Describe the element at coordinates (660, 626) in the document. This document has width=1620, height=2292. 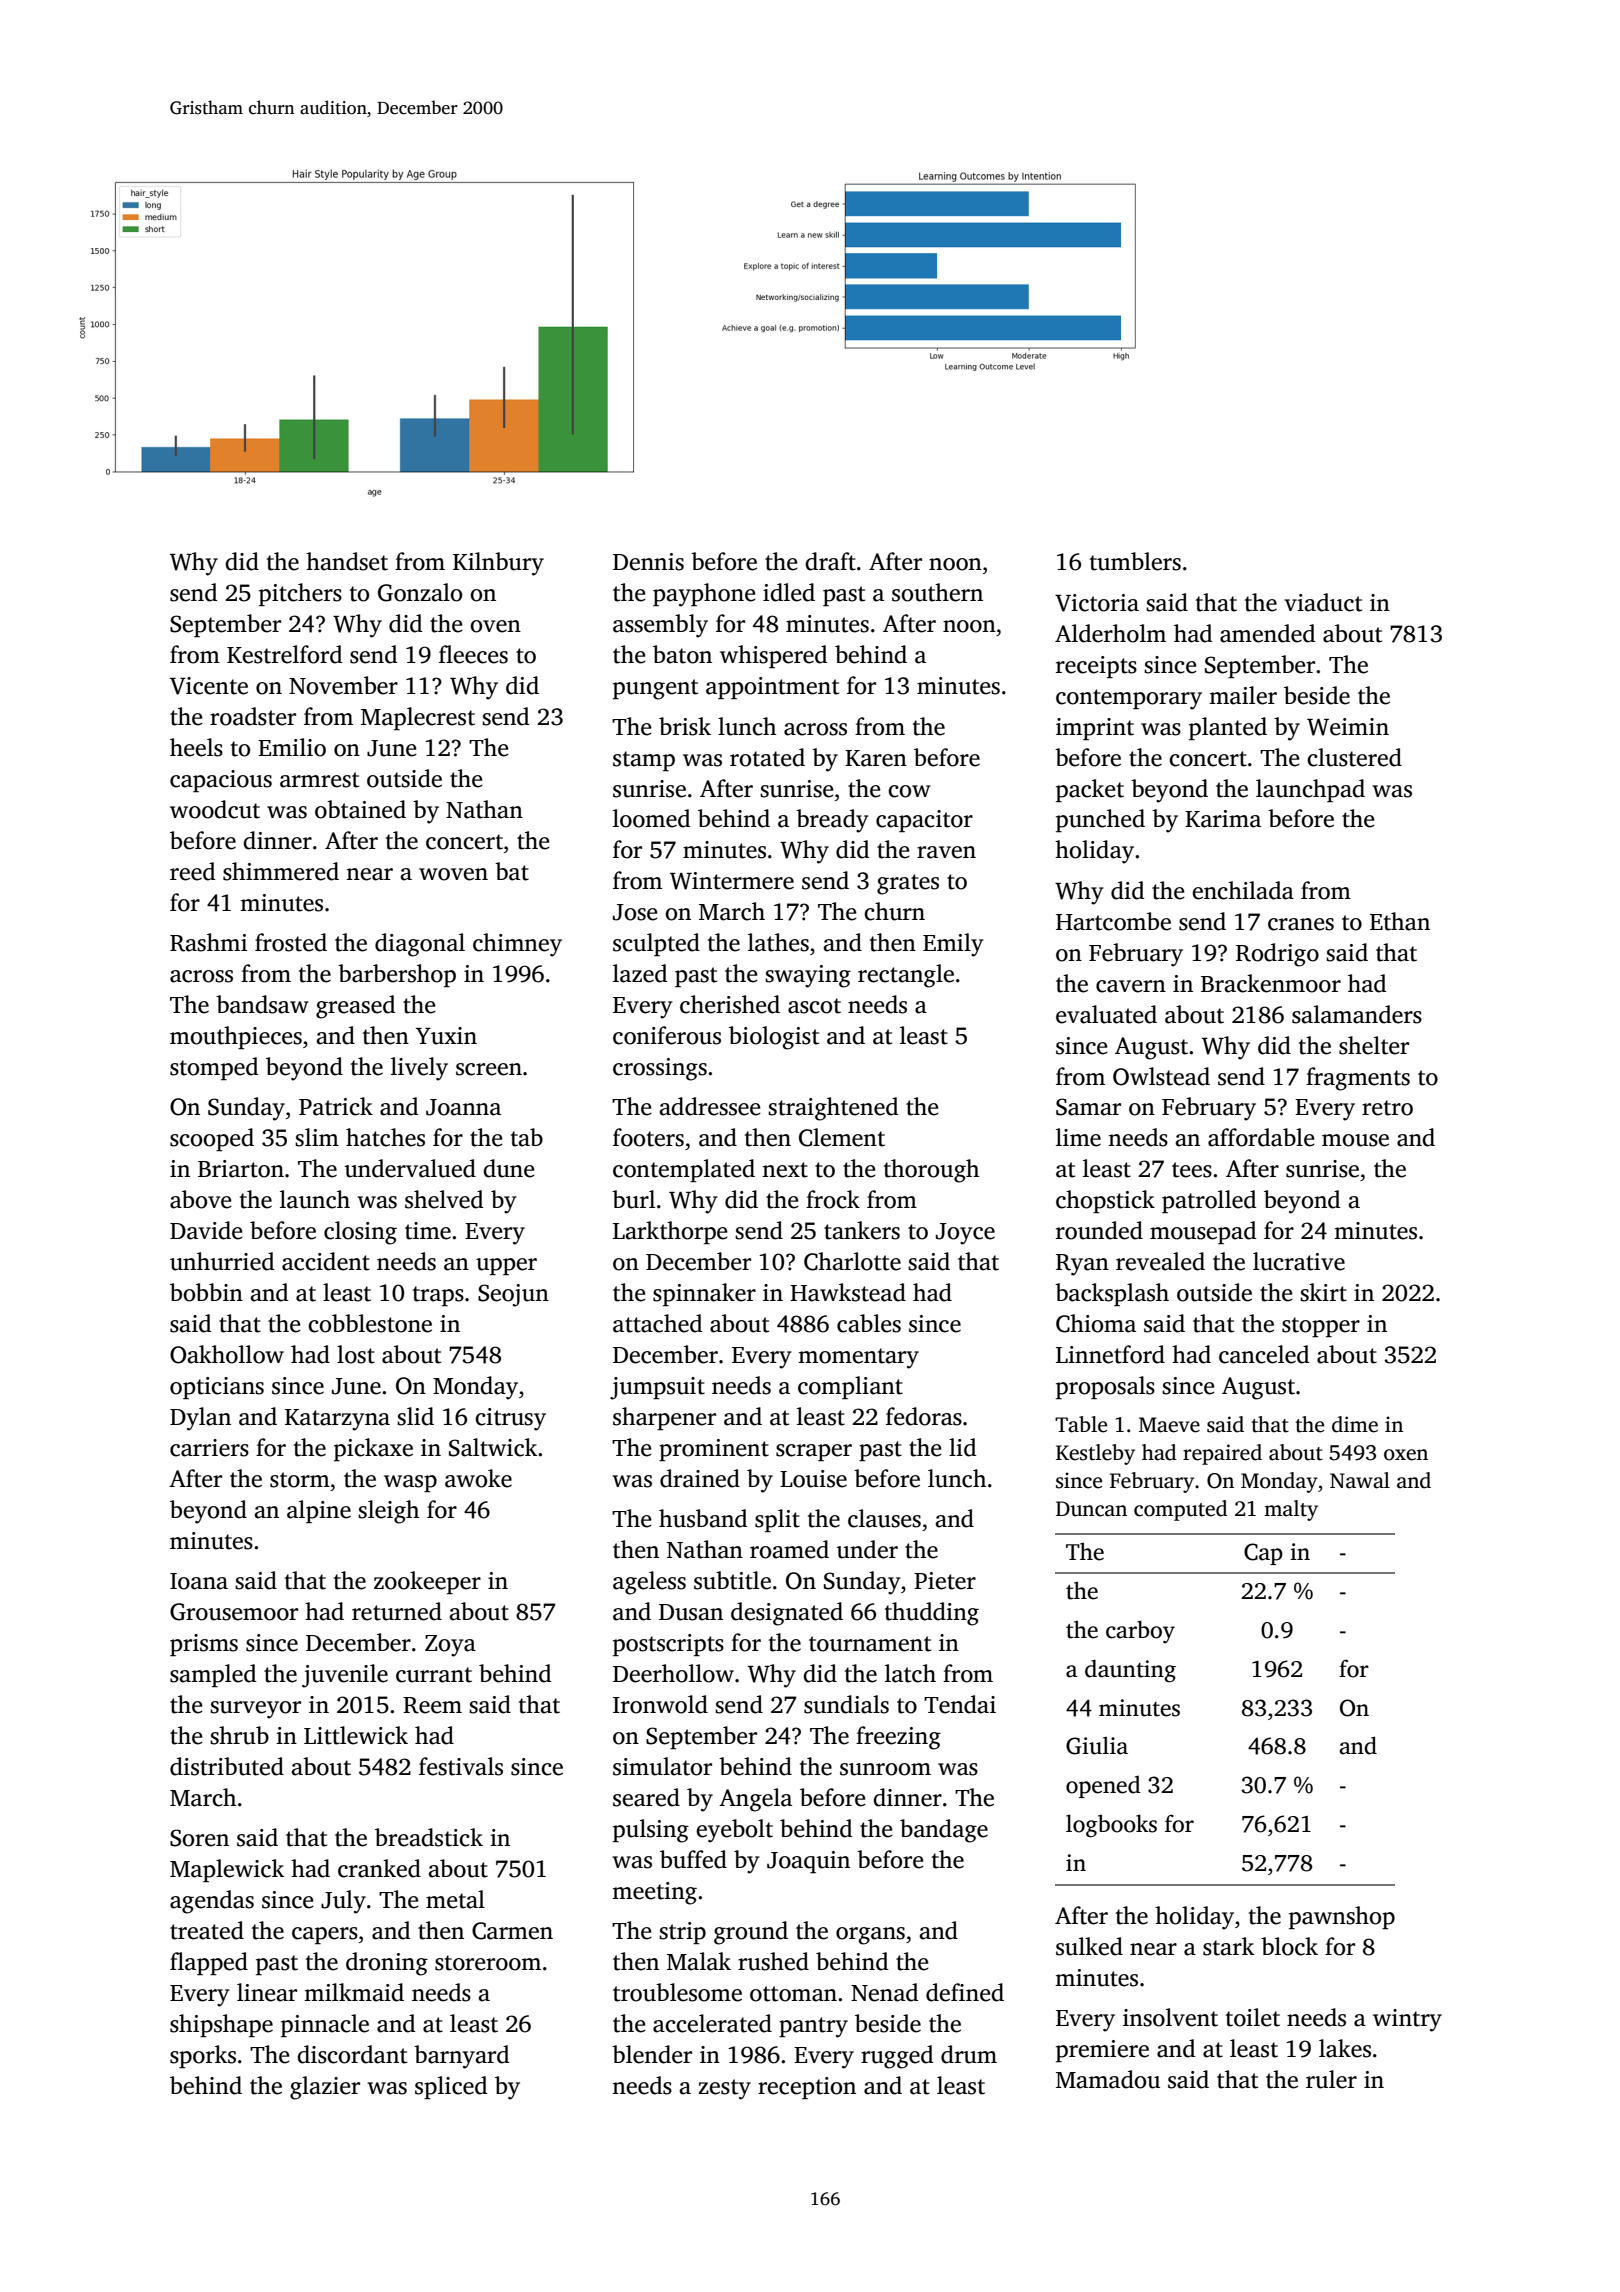
I see `assembly` at that location.
